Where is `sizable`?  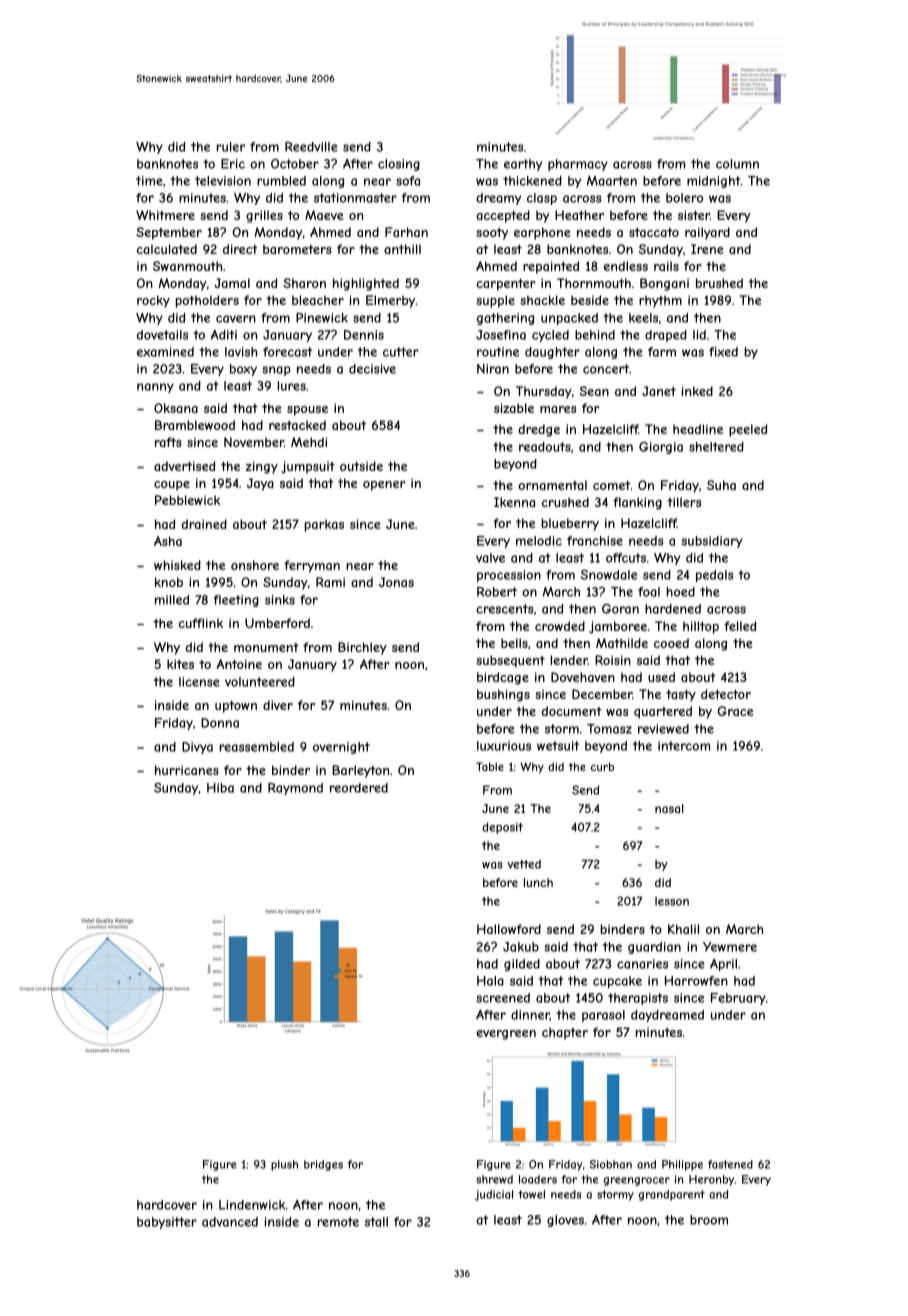 sizable is located at coordinates (514, 408).
